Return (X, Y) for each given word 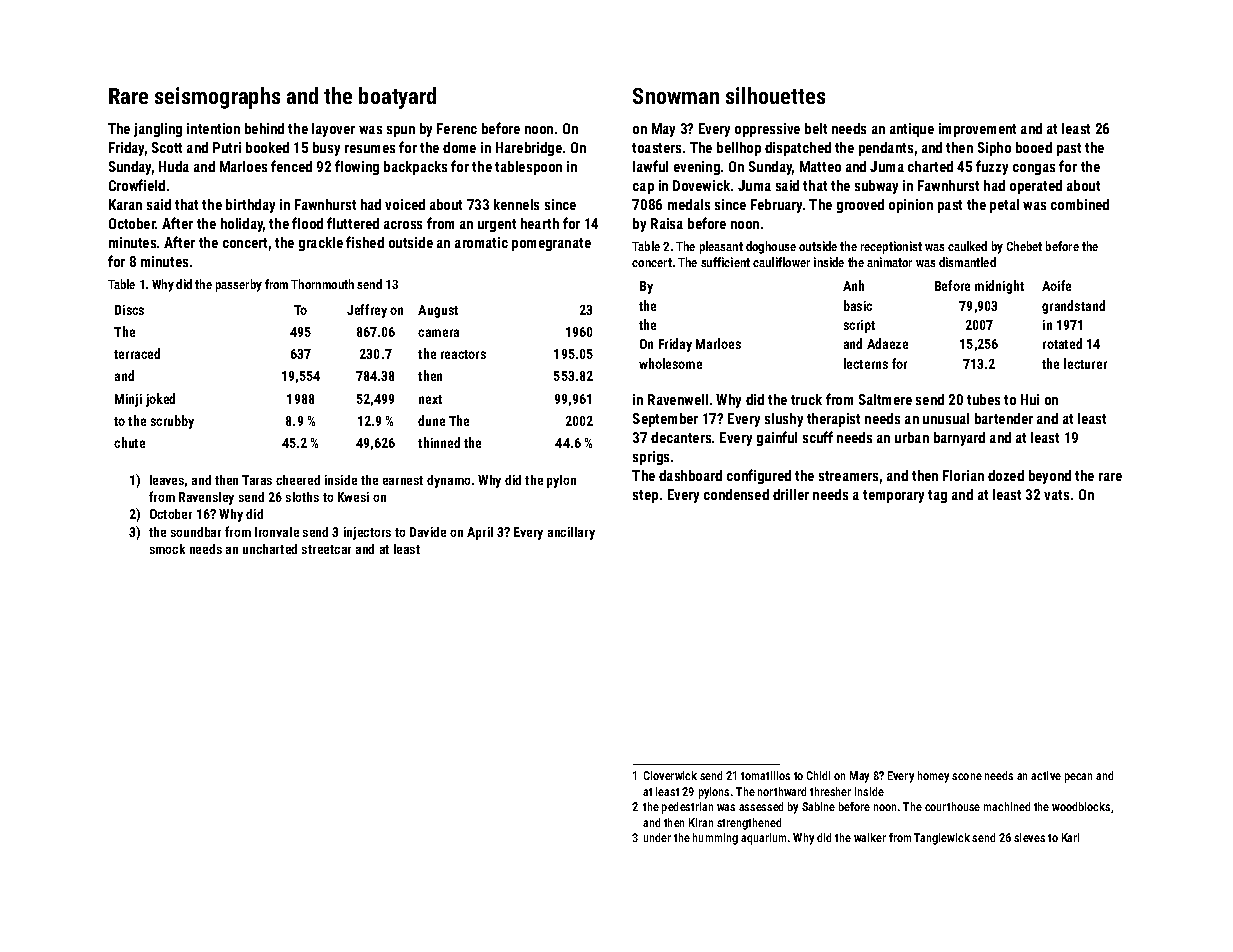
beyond (1050, 477)
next (430, 399)
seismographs (217, 98)
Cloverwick (670, 775)
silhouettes (775, 95)
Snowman (676, 96)
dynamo (448, 481)
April (480, 533)
